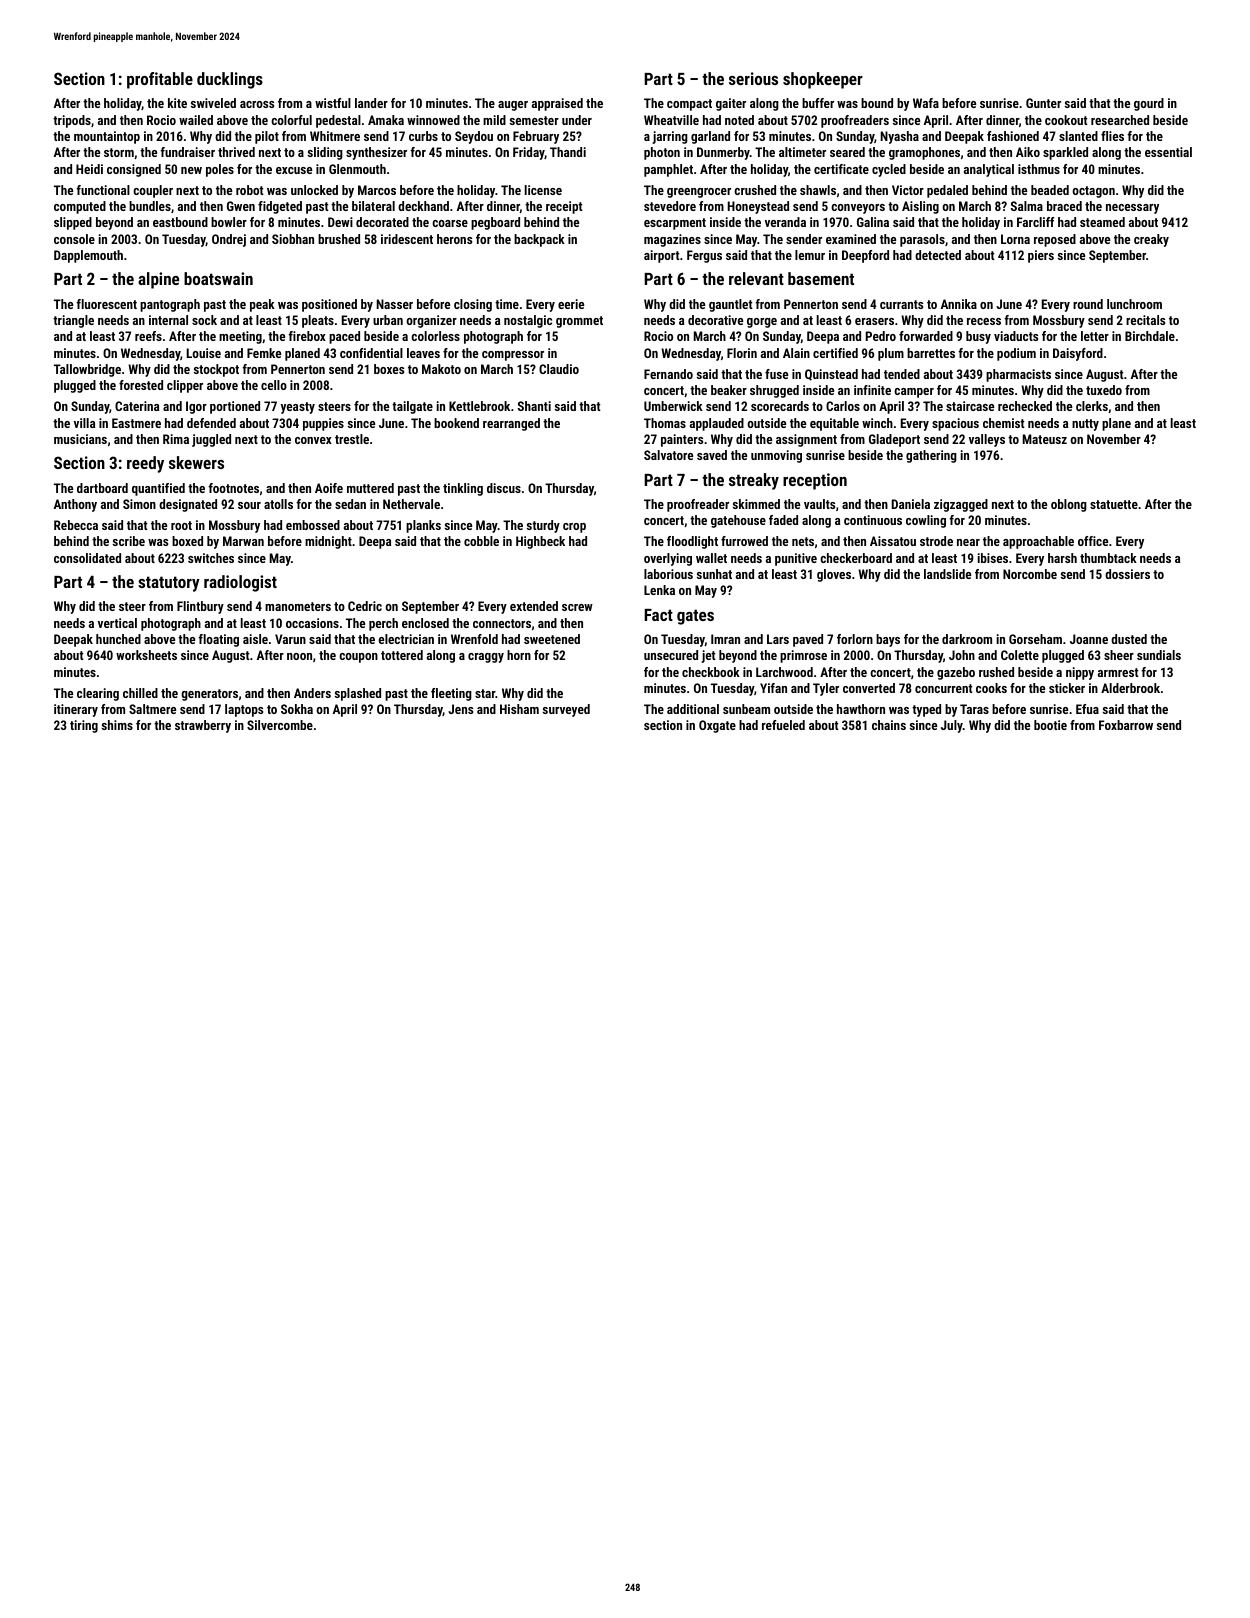  Describe the element at coordinates (307, 336) in the image. I see `firebox` at that location.
